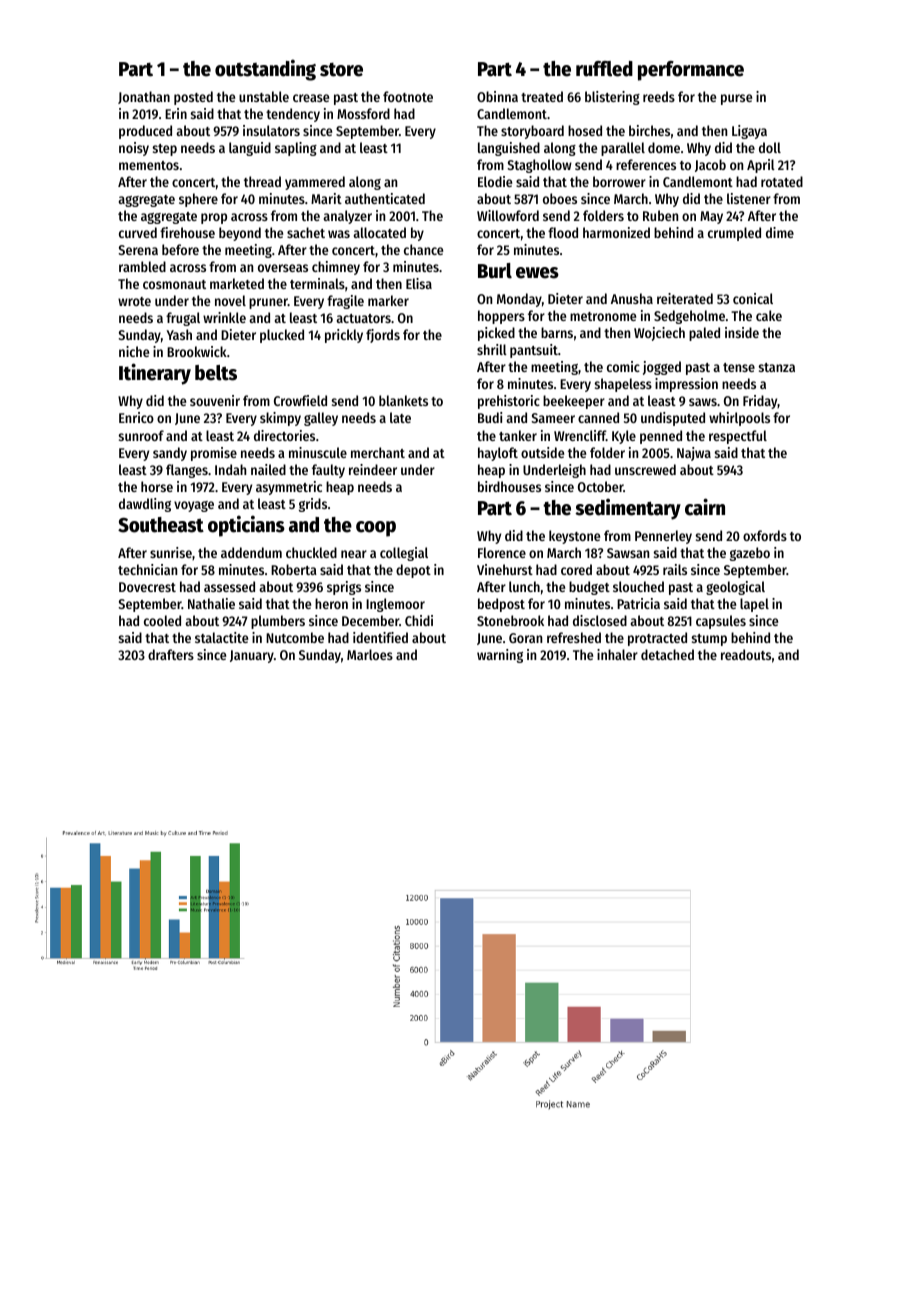  What do you see at coordinates (370, 654) in the image?
I see `Marloes` at bounding box center [370, 654].
